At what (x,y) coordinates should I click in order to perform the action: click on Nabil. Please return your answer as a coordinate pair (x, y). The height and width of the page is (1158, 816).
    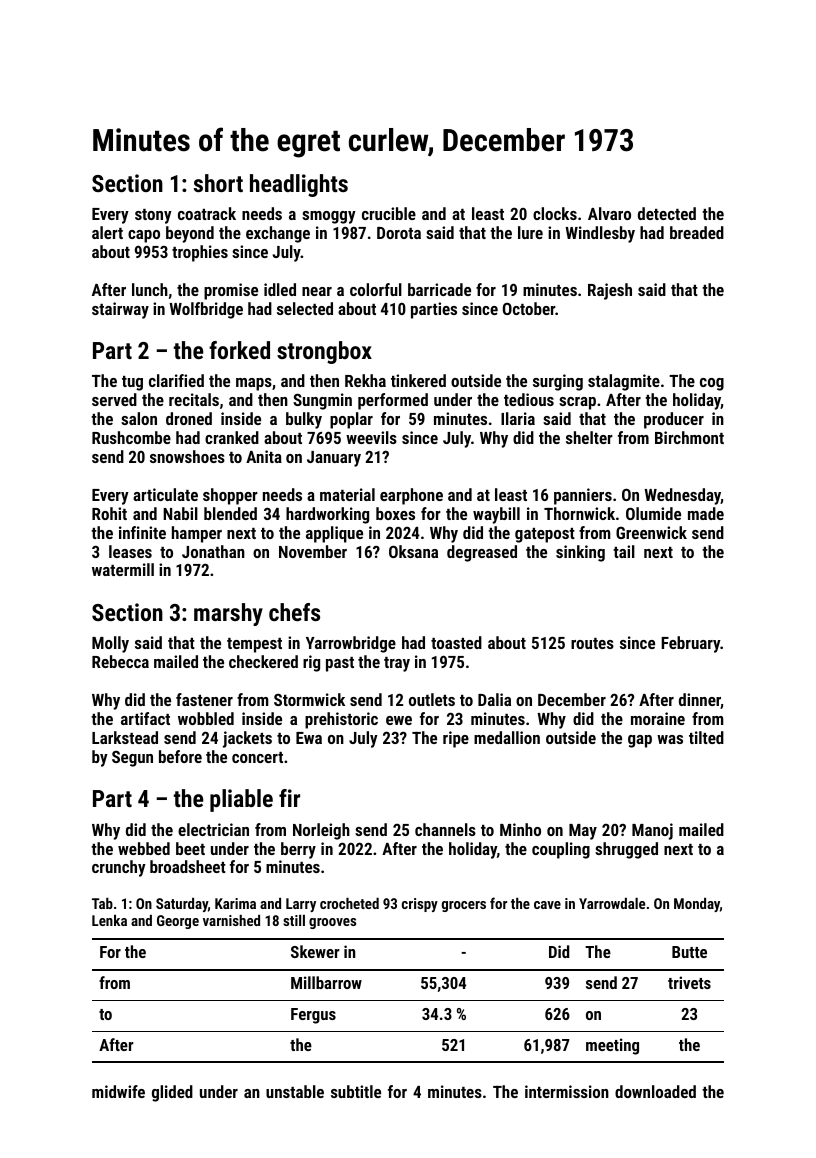
    Looking at the image, I should click on (180, 513).
